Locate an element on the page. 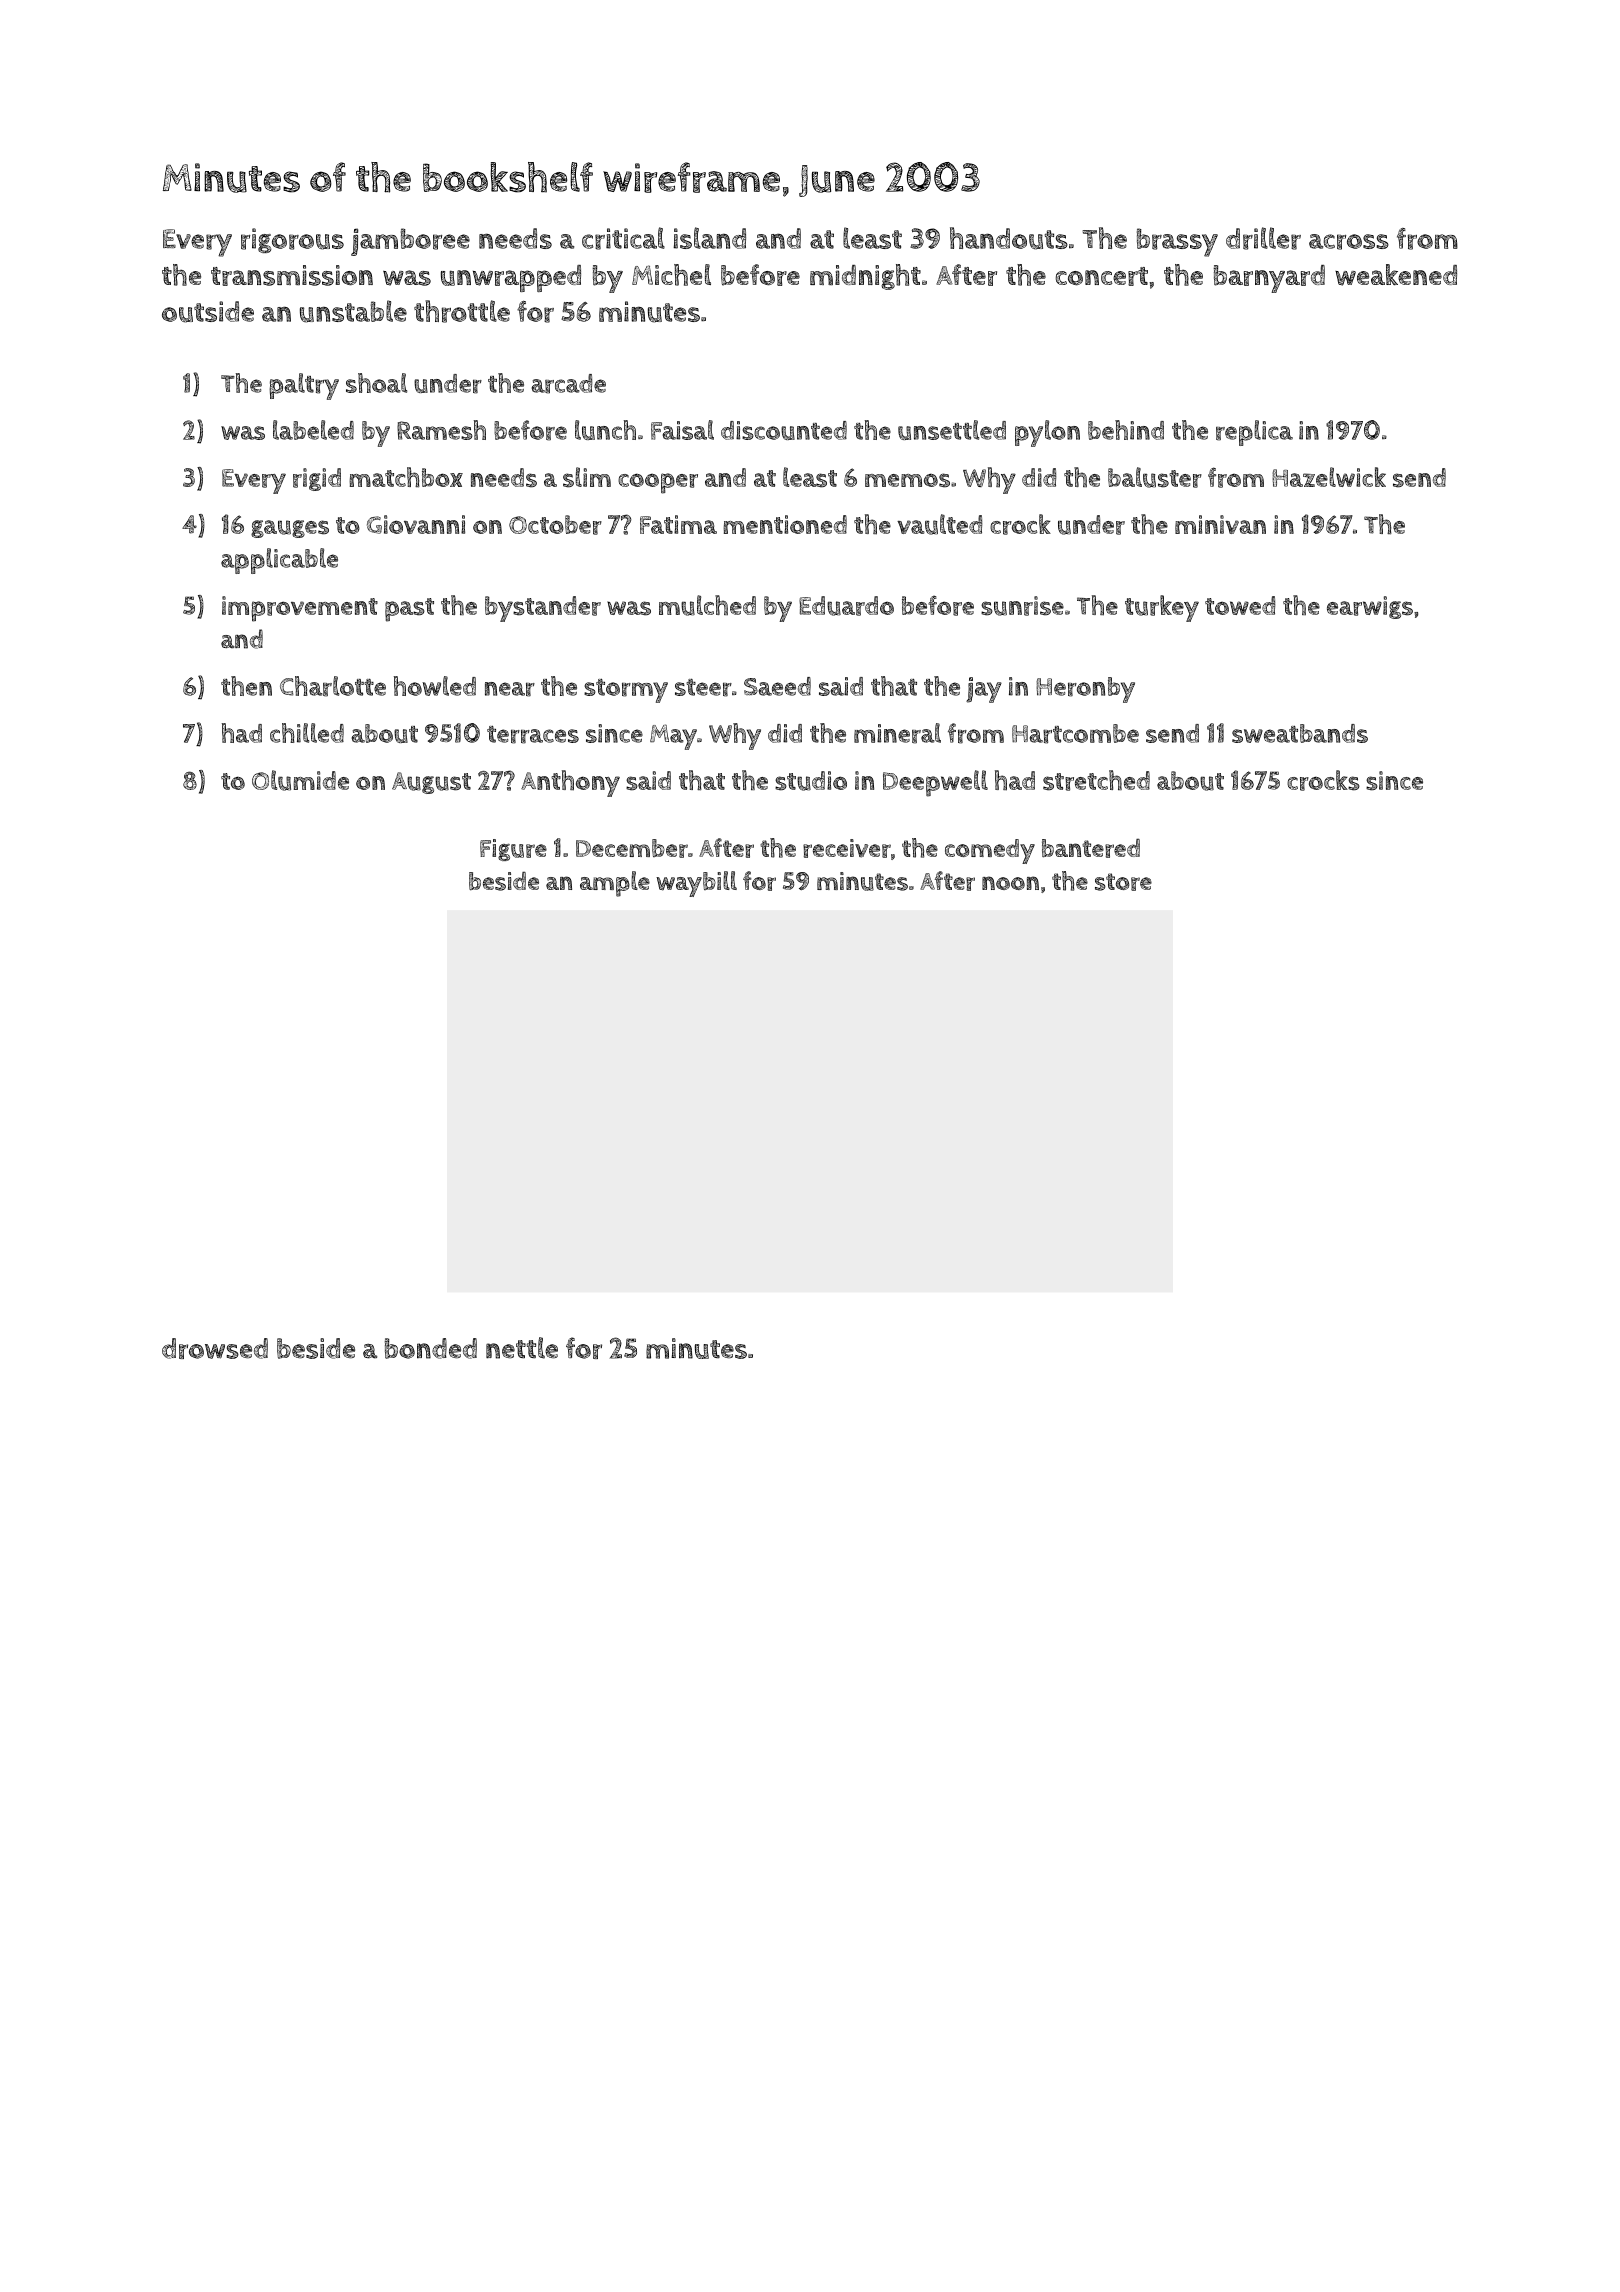 This page has height=2292, width=1620. rigid is located at coordinates (317, 479).
